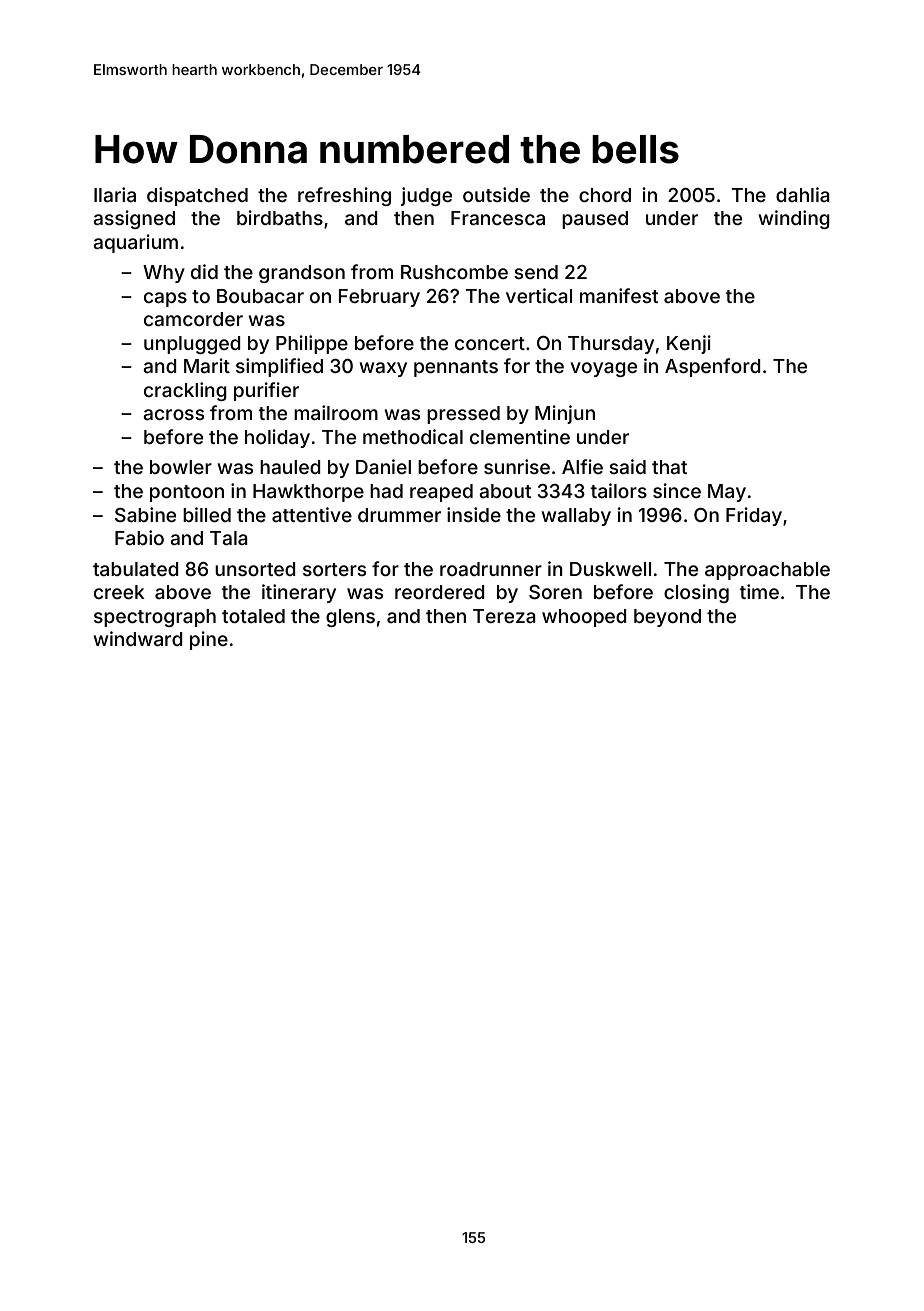  I want to click on Francesca, so click(498, 218).
